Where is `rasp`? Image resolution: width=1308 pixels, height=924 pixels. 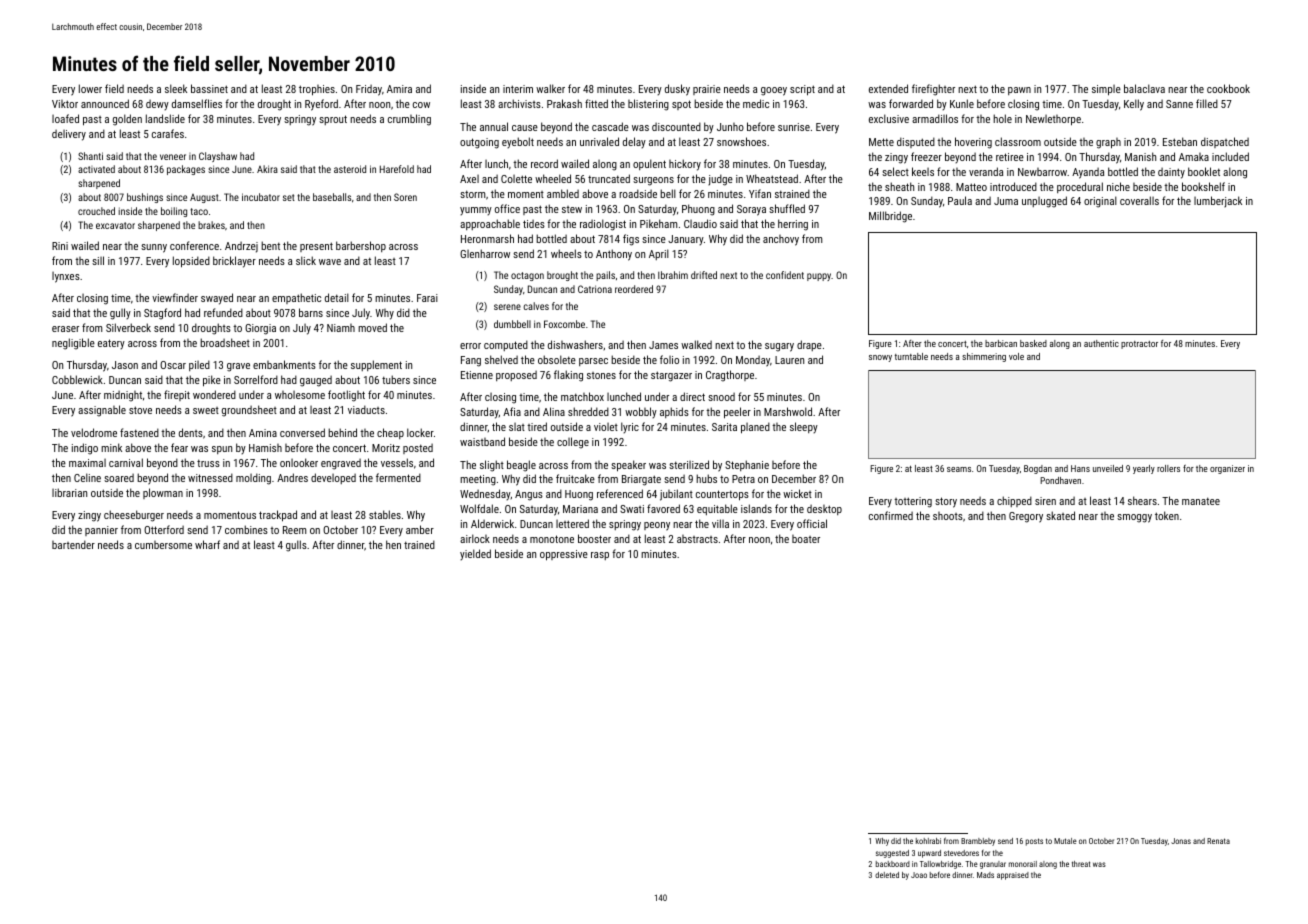
rasp is located at coordinates (600, 556).
